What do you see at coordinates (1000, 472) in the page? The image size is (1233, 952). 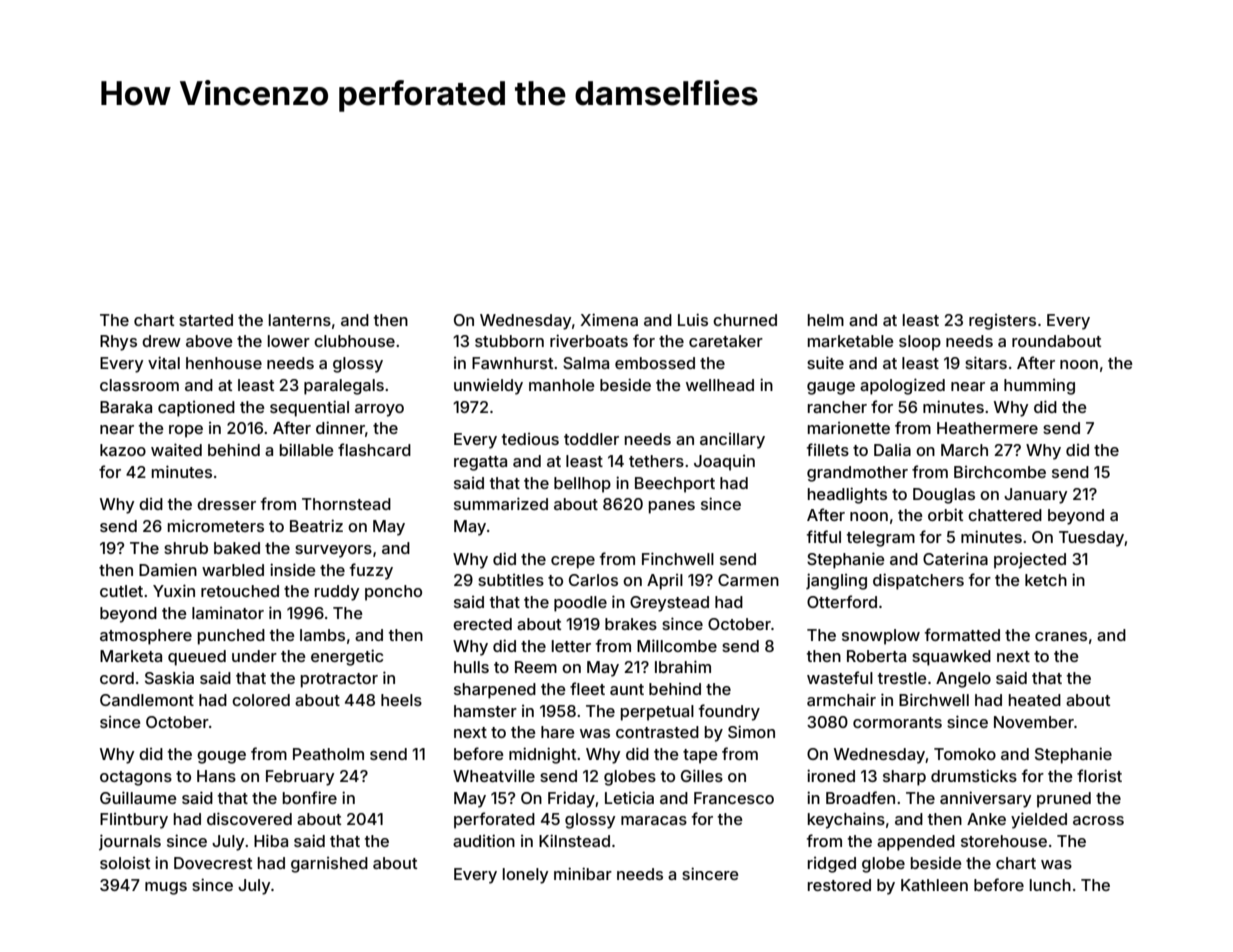 I see `Birchcombe` at bounding box center [1000, 472].
